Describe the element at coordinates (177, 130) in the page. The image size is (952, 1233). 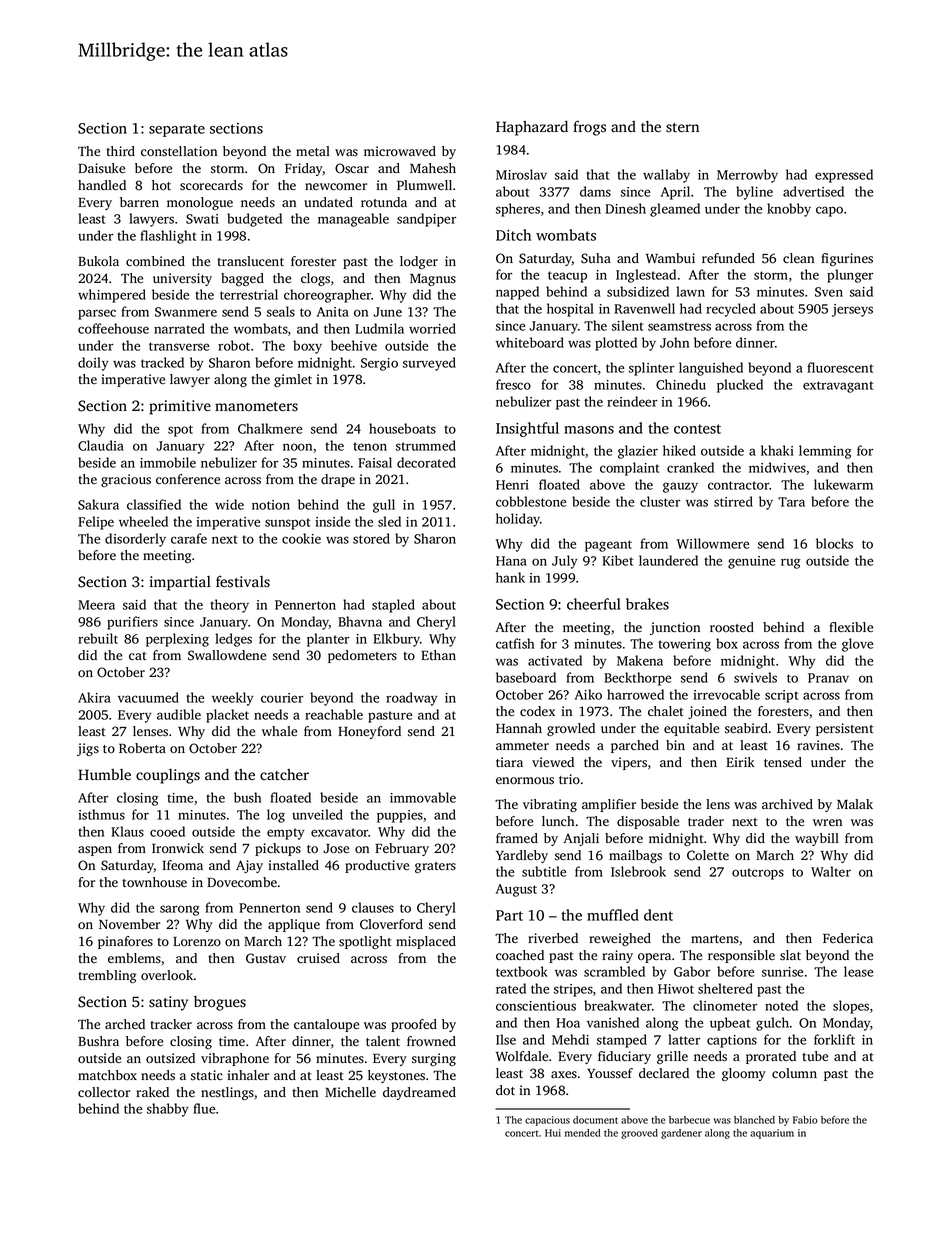
I see `separate` at that location.
